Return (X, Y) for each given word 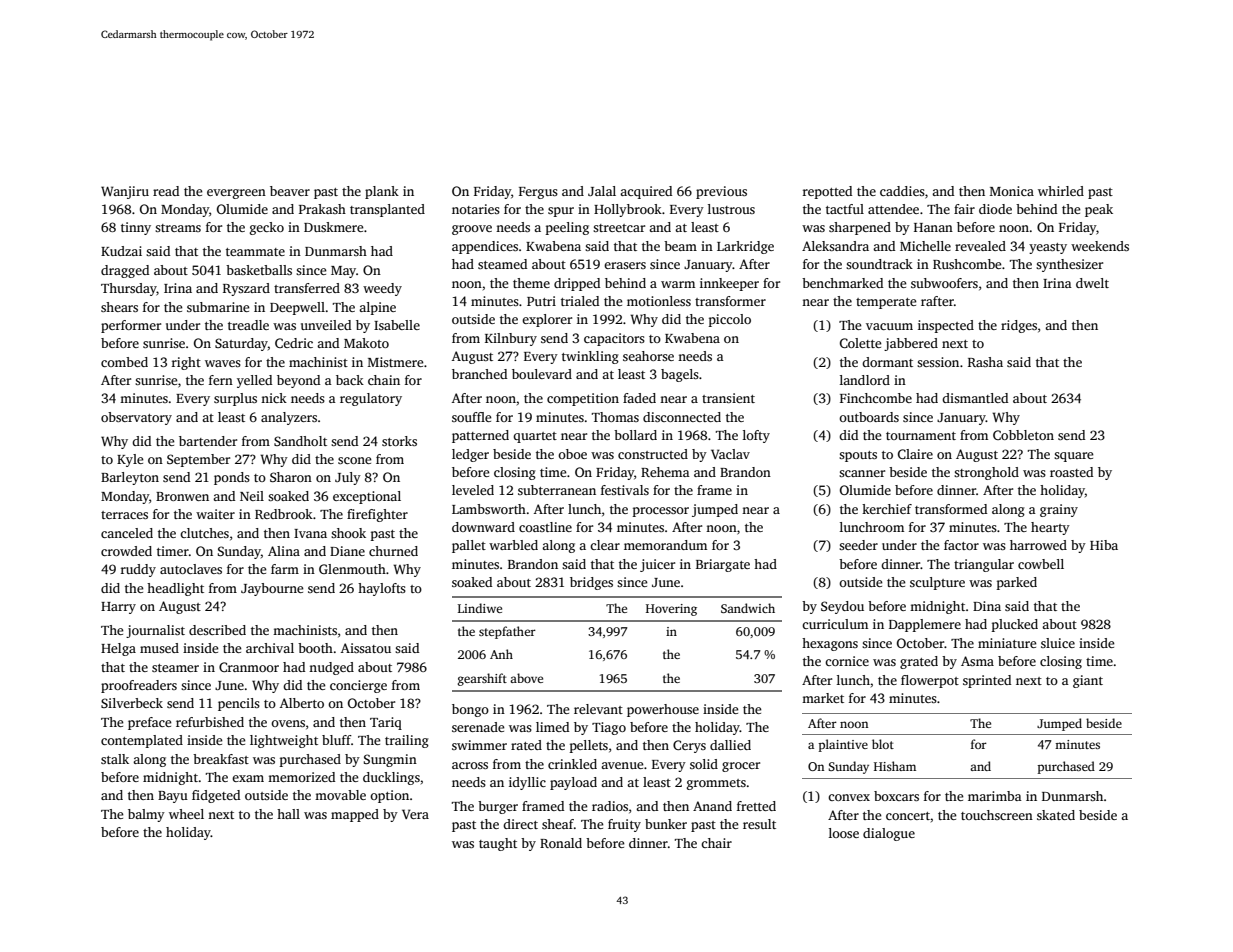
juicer (657, 565)
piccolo (730, 320)
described (217, 630)
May (343, 272)
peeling (567, 228)
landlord (865, 380)
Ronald (561, 843)
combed (124, 362)
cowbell (1041, 564)
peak (1099, 210)
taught (498, 844)
